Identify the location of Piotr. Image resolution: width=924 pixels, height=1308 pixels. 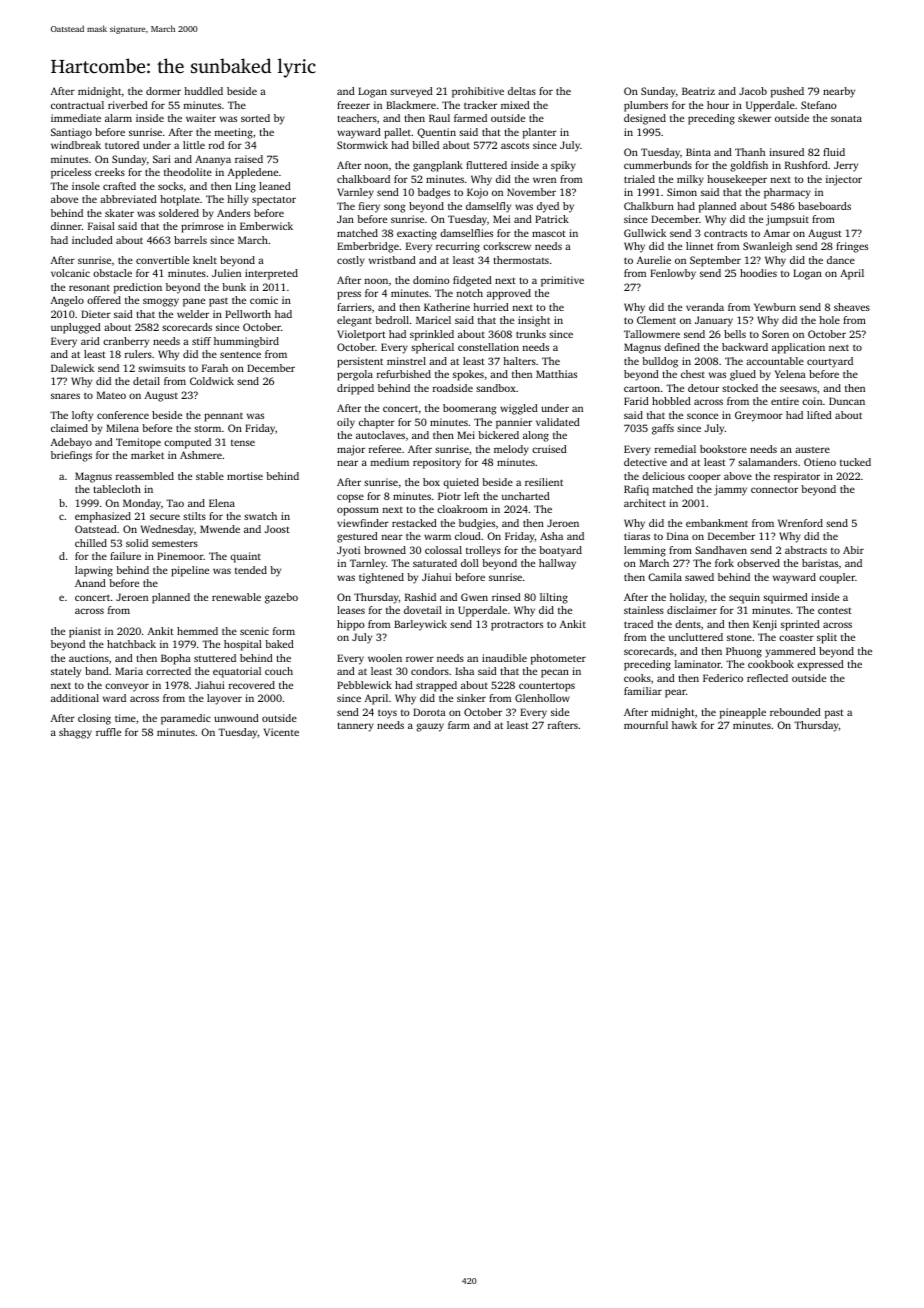
(449, 496).
